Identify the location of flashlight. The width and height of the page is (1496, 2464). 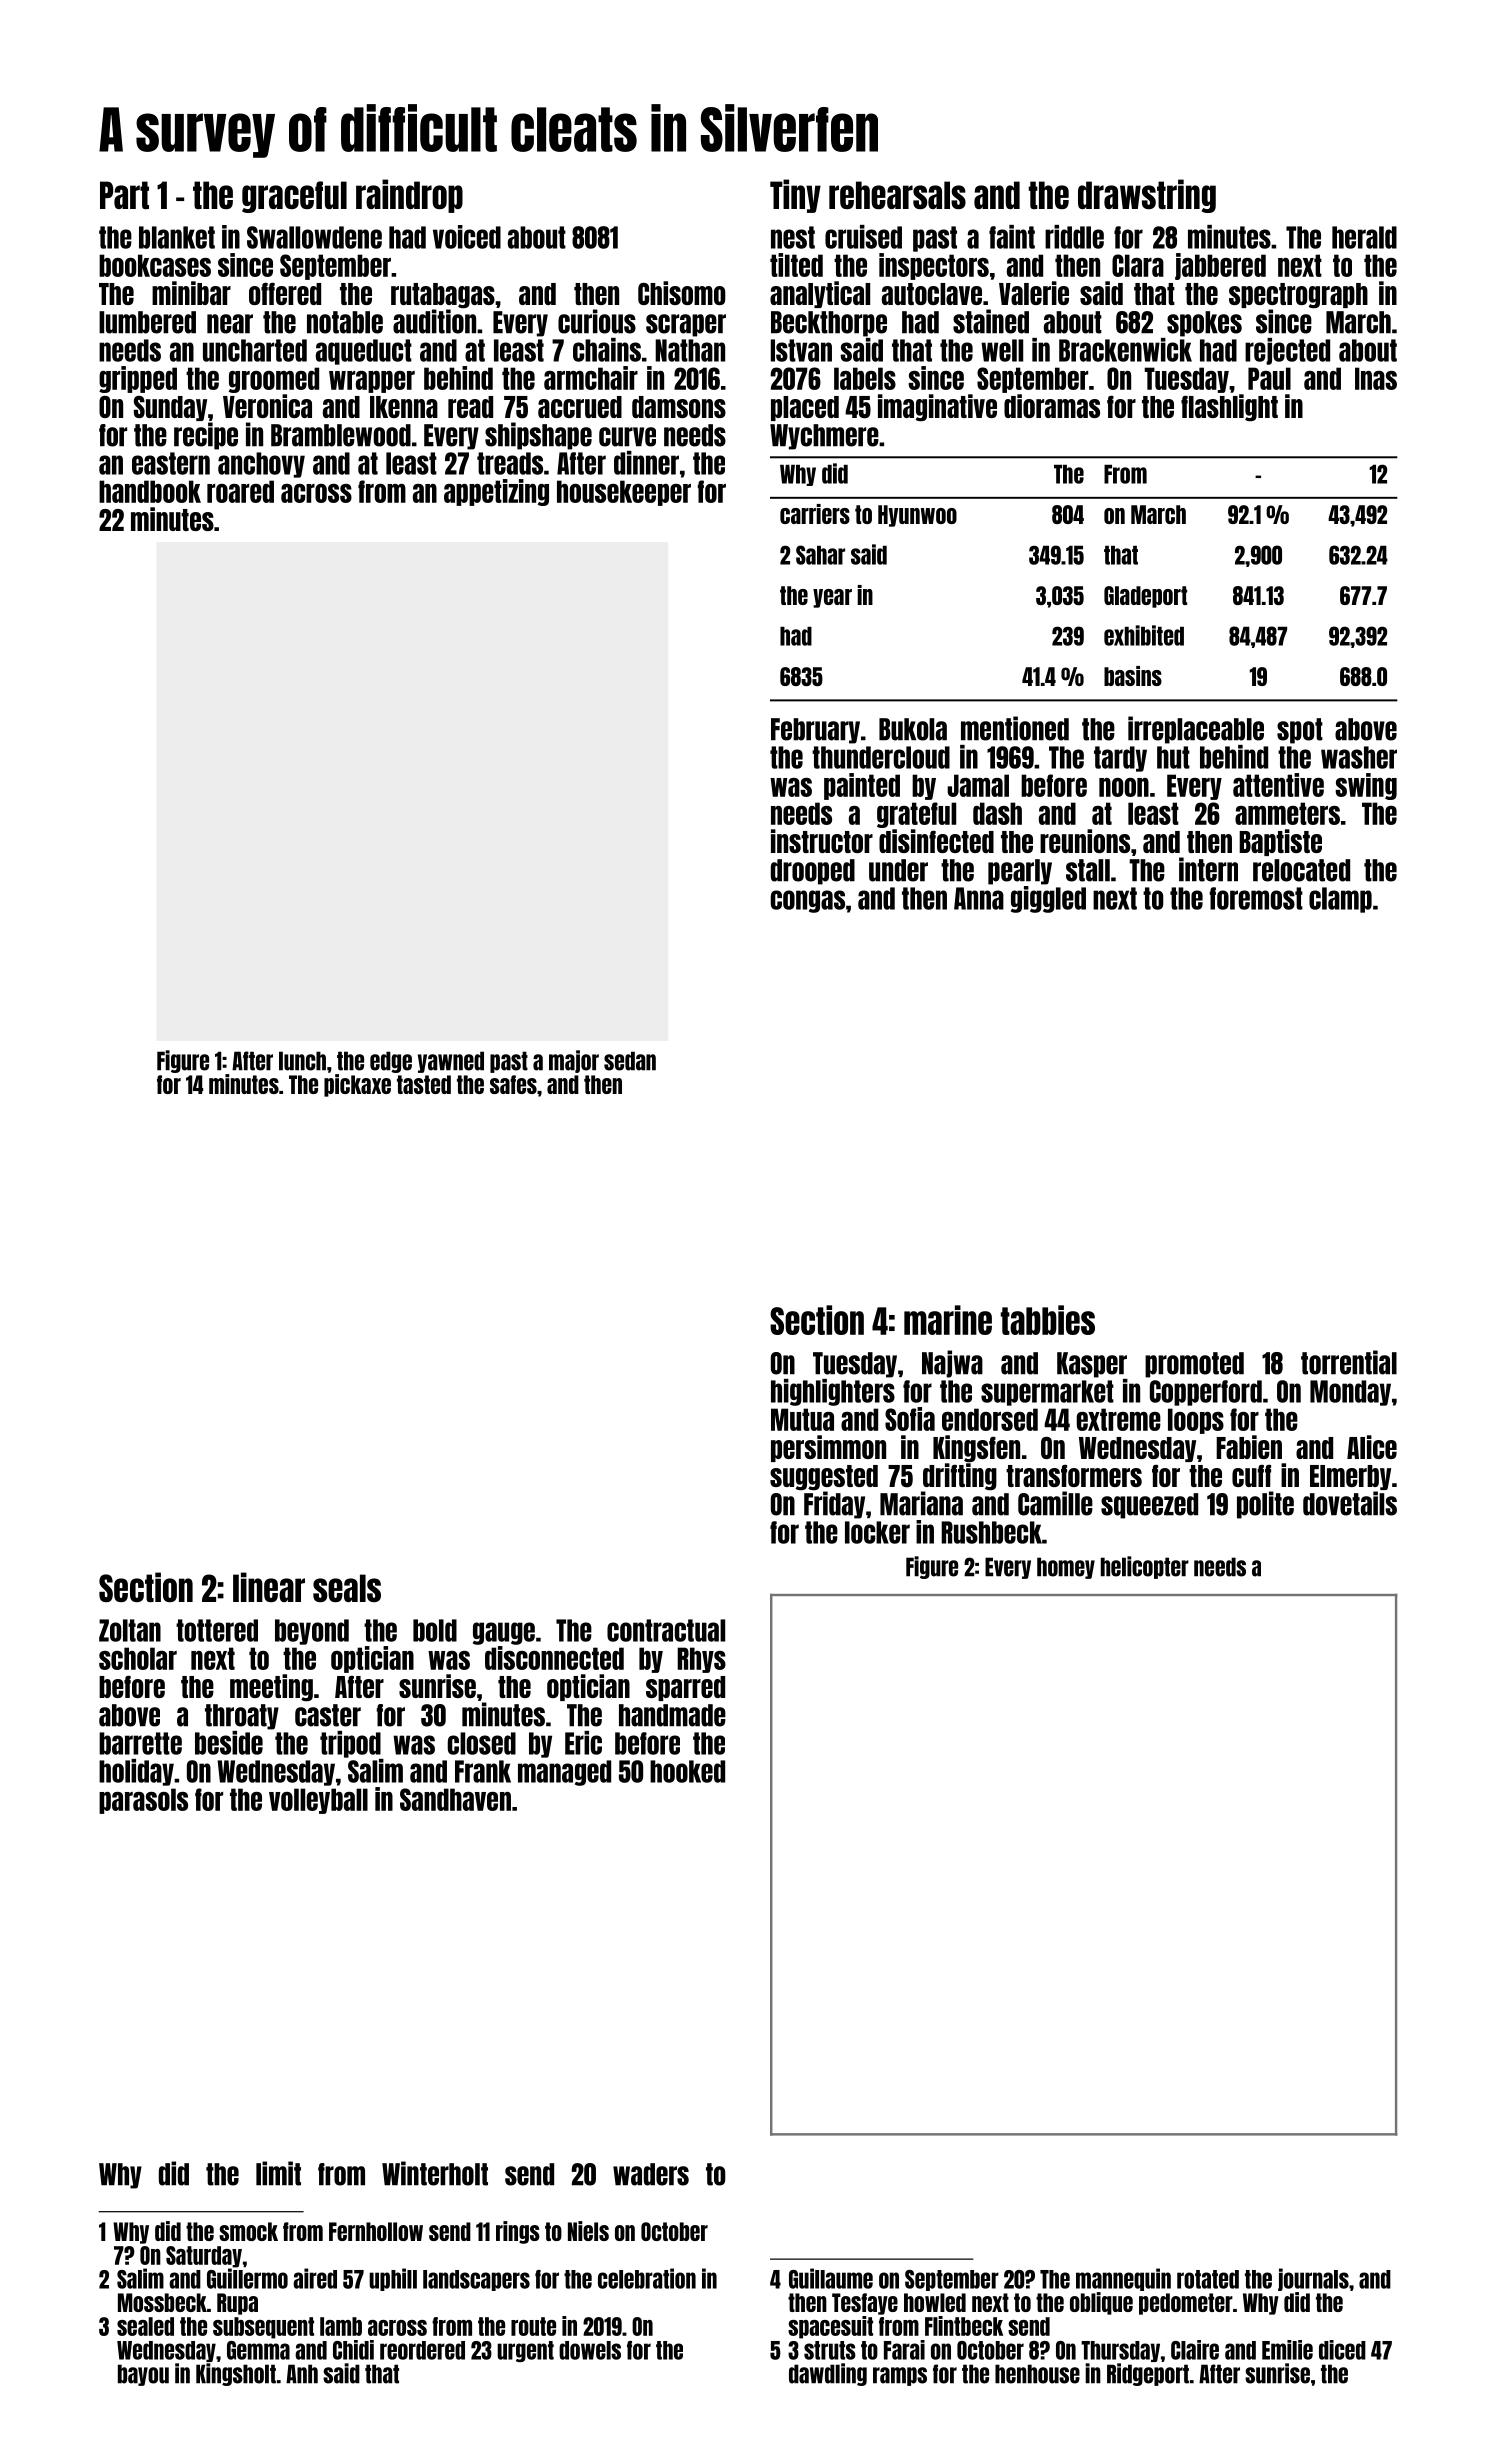
(1229, 408).
